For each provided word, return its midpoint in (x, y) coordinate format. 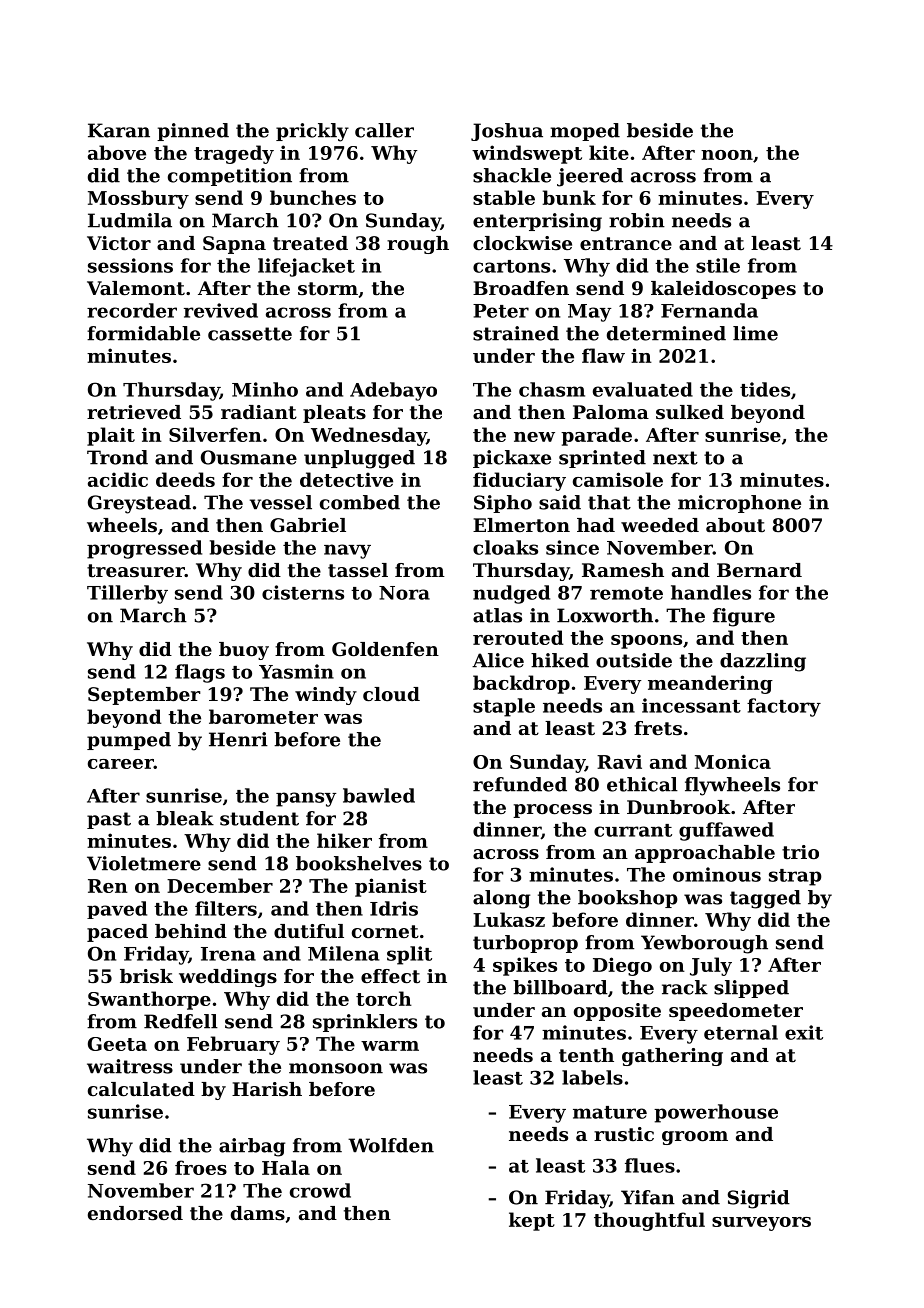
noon (727, 155)
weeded (660, 525)
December (220, 885)
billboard (560, 987)
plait (111, 436)
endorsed (135, 1213)
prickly (312, 132)
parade (596, 436)
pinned (193, 132)
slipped (751, 989)
